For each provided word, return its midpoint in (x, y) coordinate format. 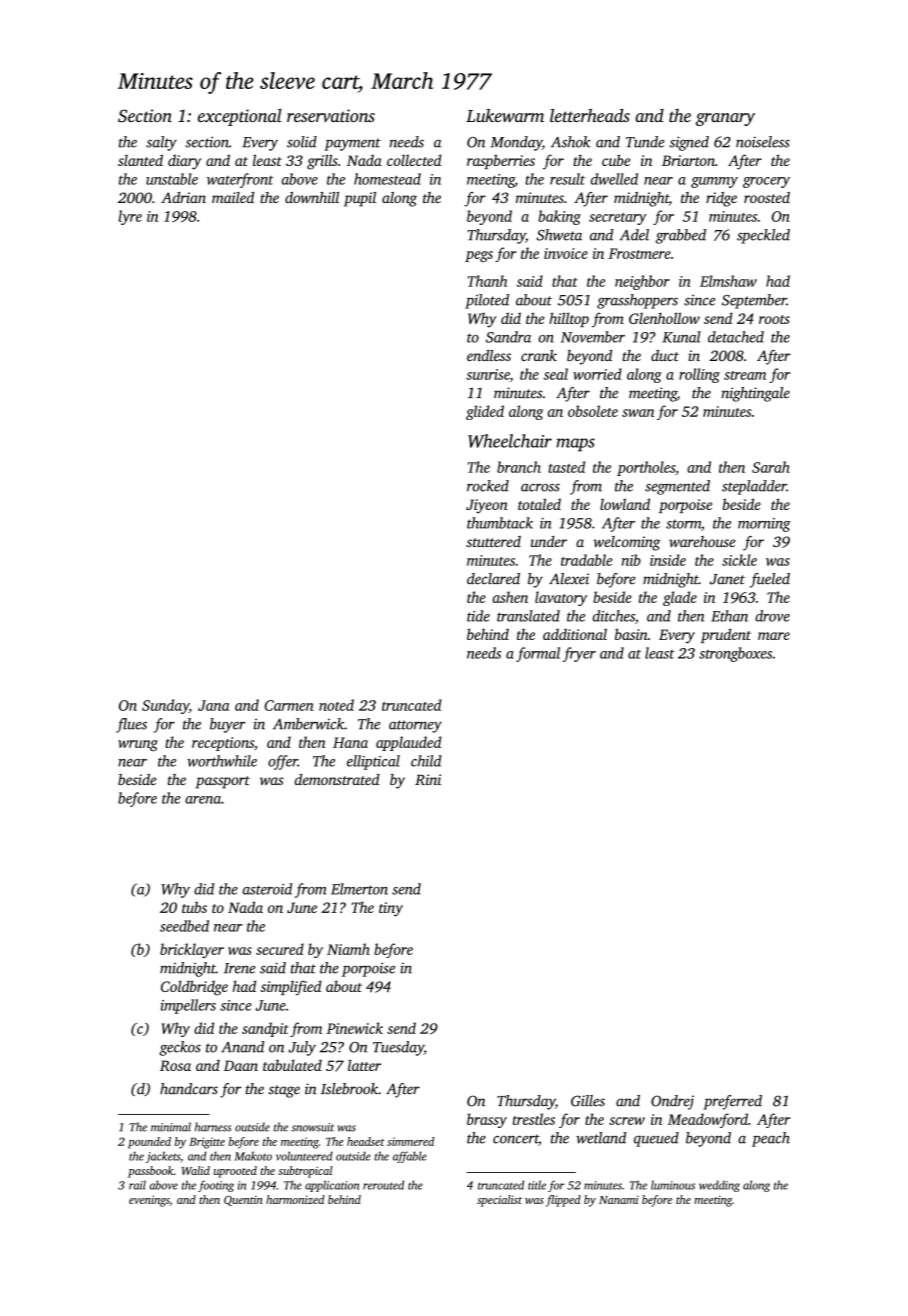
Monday (516, 143)
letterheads (590, 115)
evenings (149, 1201)
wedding (719, 1186)
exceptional (240, 117)
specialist (499, 1201)
